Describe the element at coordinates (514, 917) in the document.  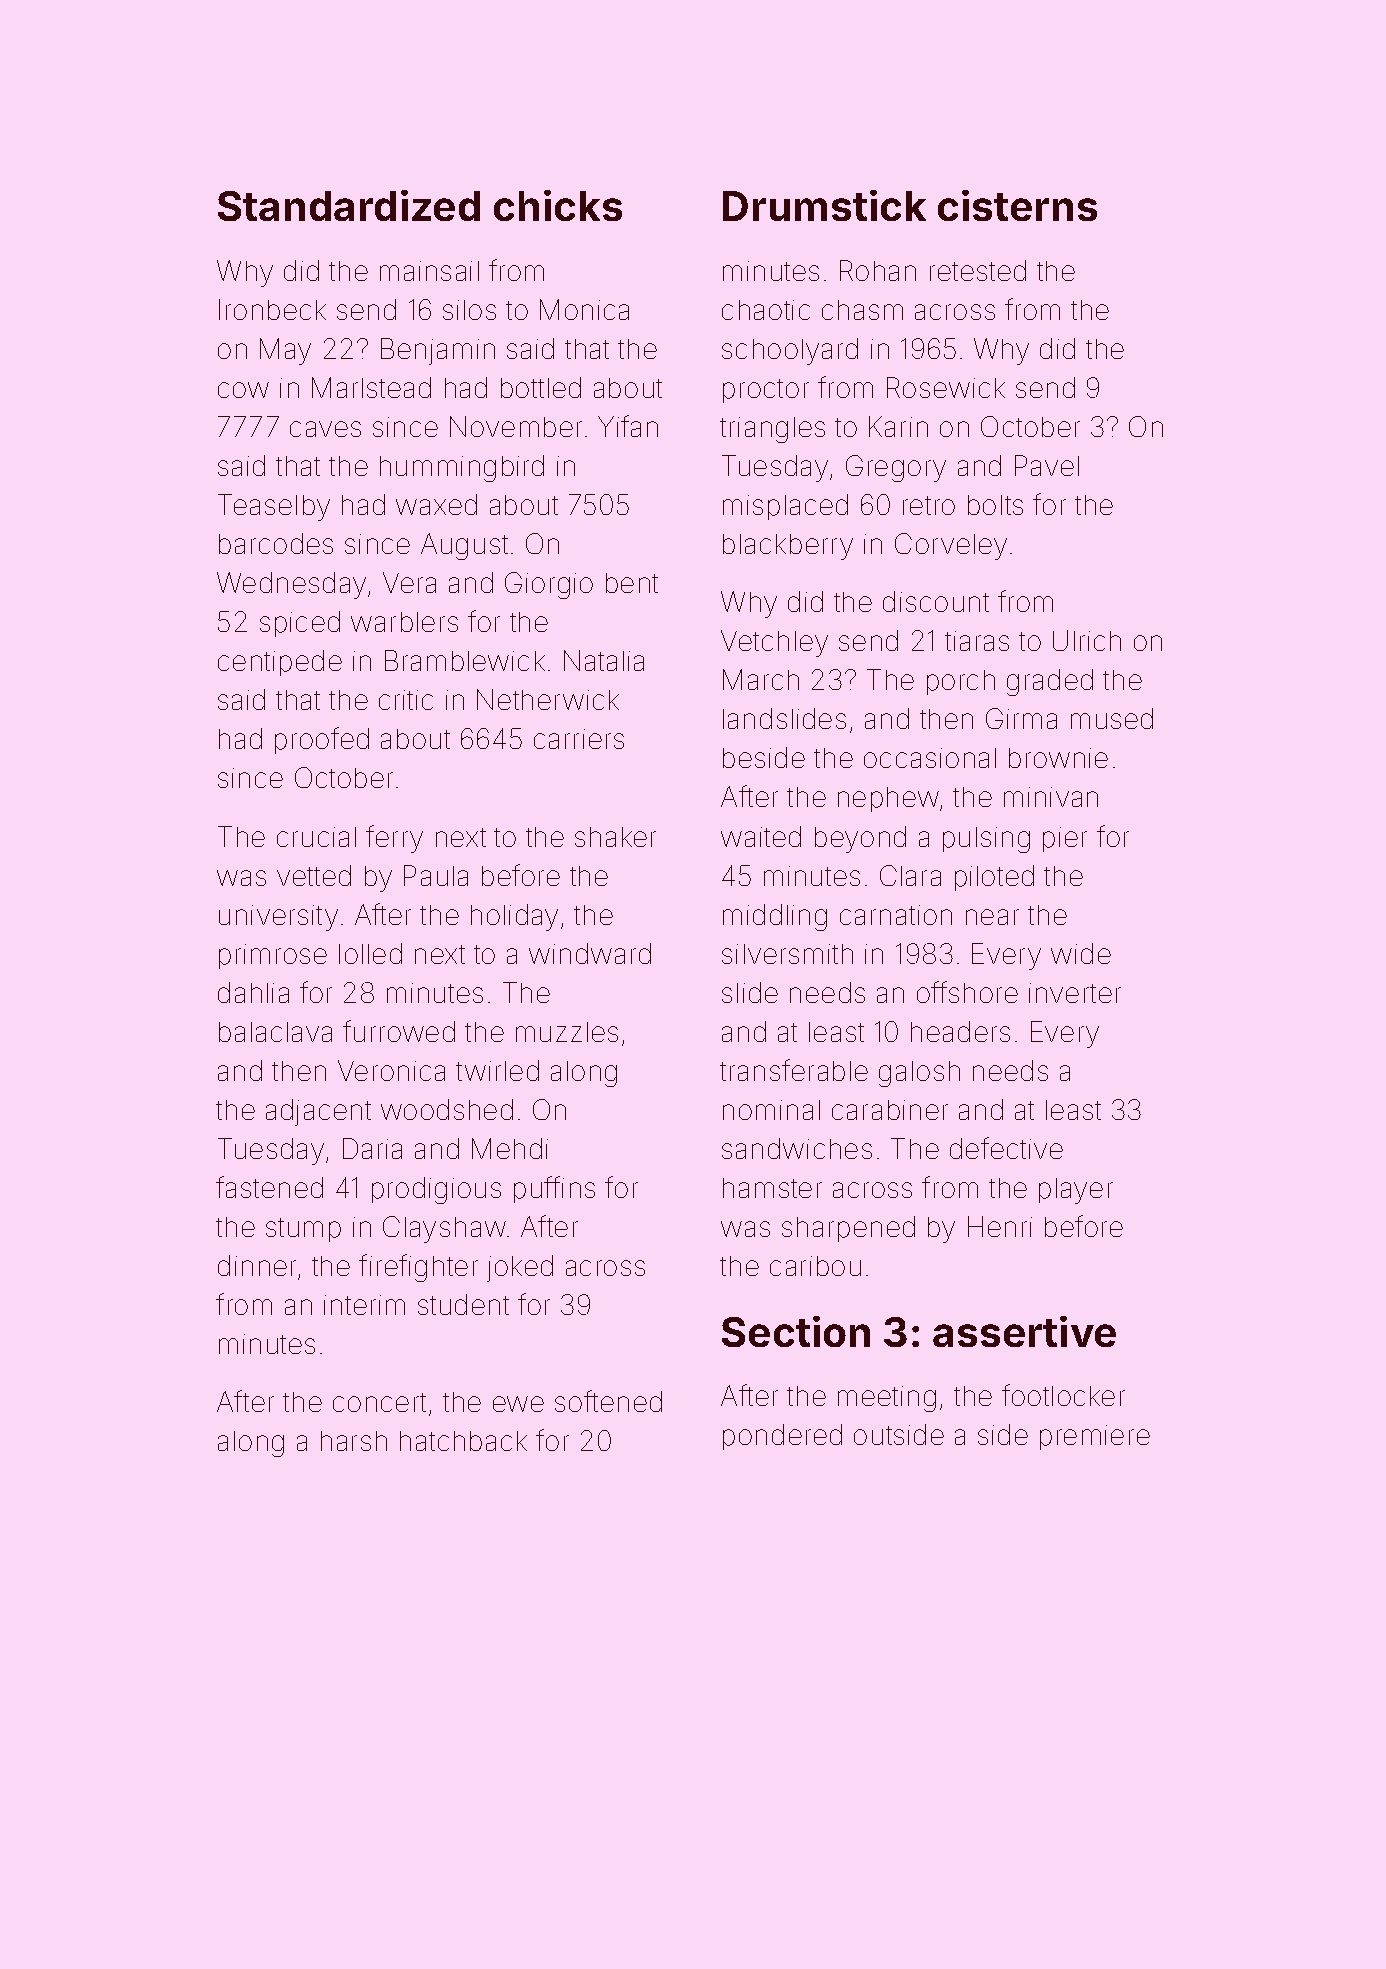
I see `holiday` at that location.
